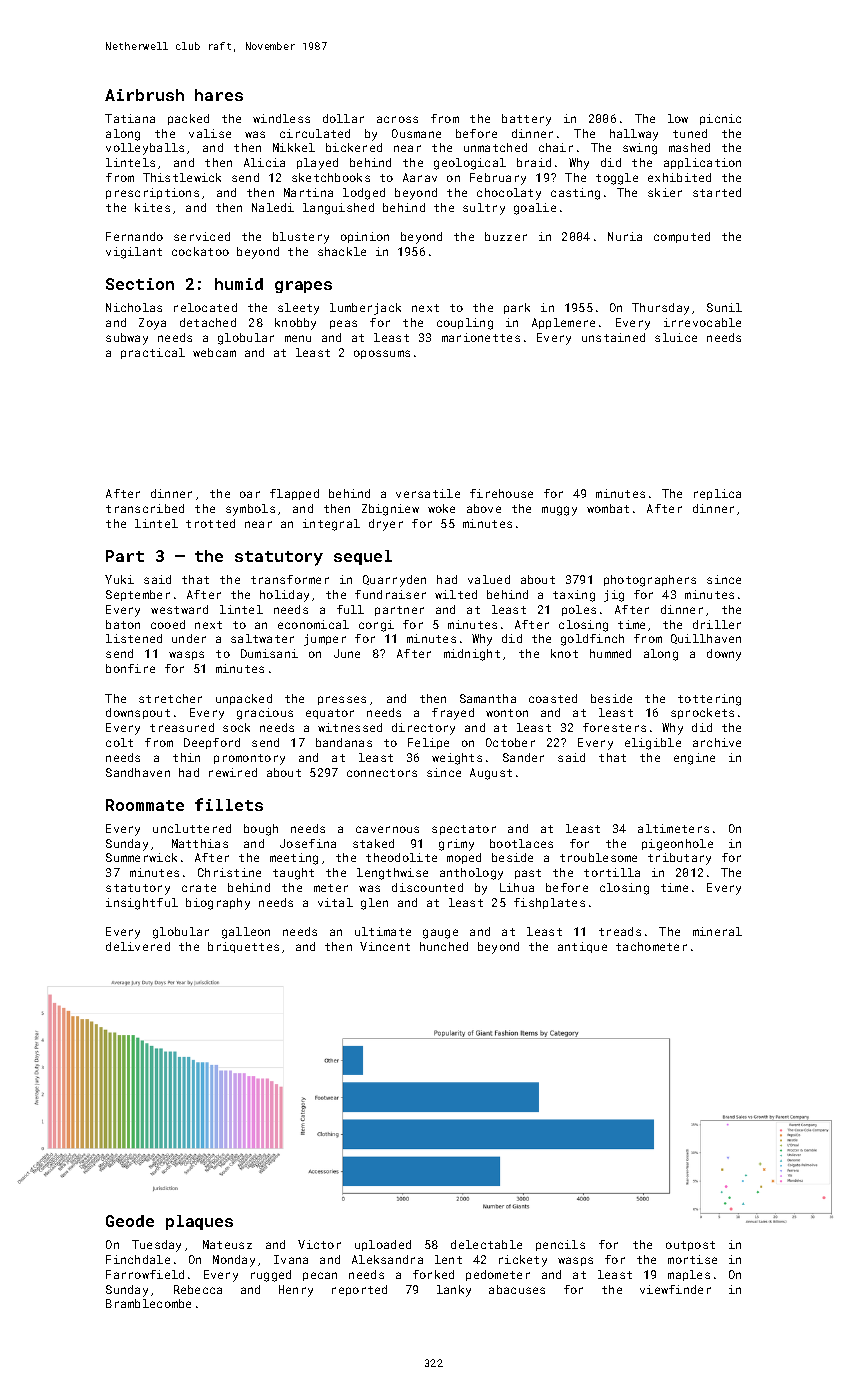  I want to click on park, so click(517, 308).
